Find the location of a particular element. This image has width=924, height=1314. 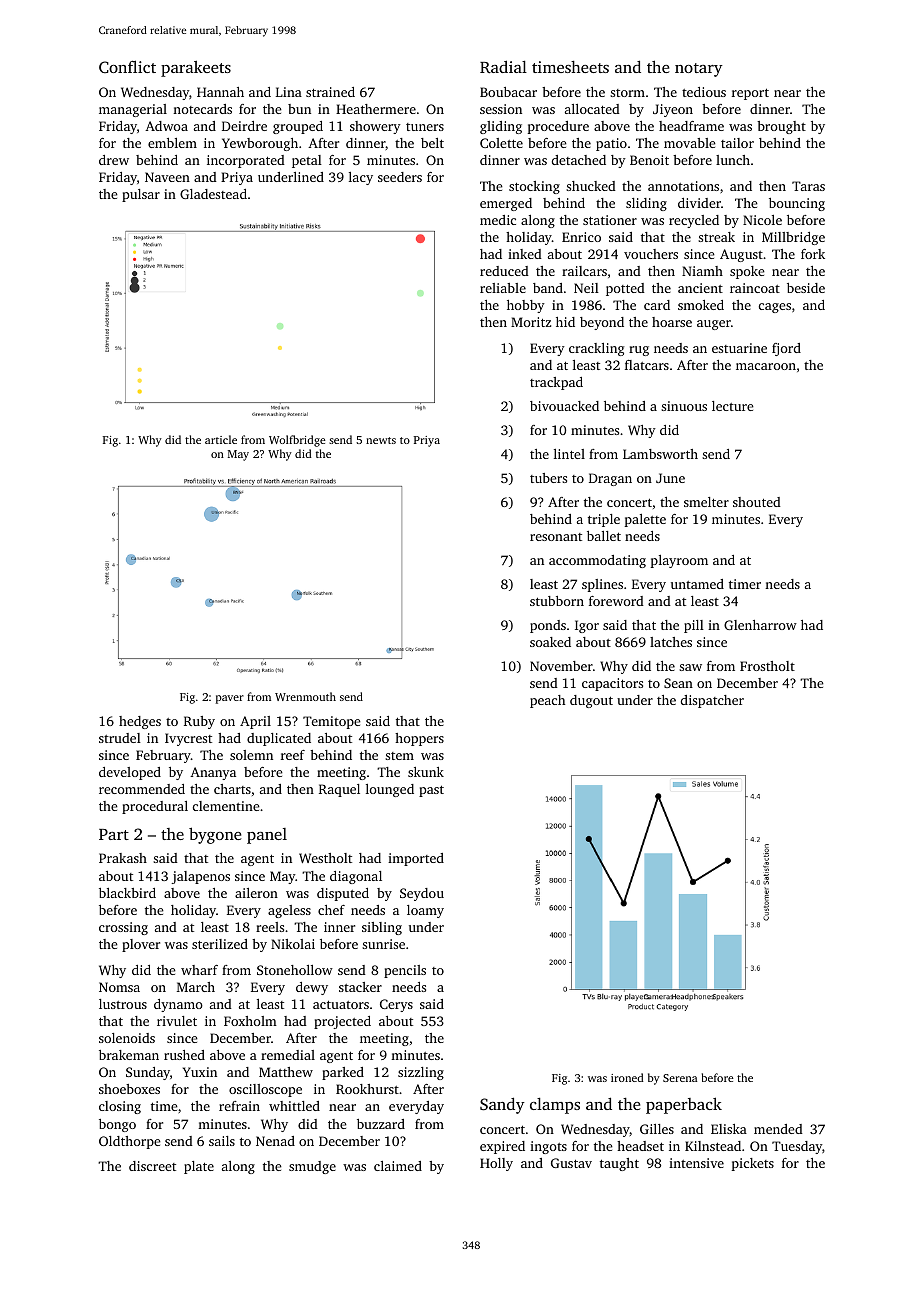

Ananya is located at coordinates (213, 773).
